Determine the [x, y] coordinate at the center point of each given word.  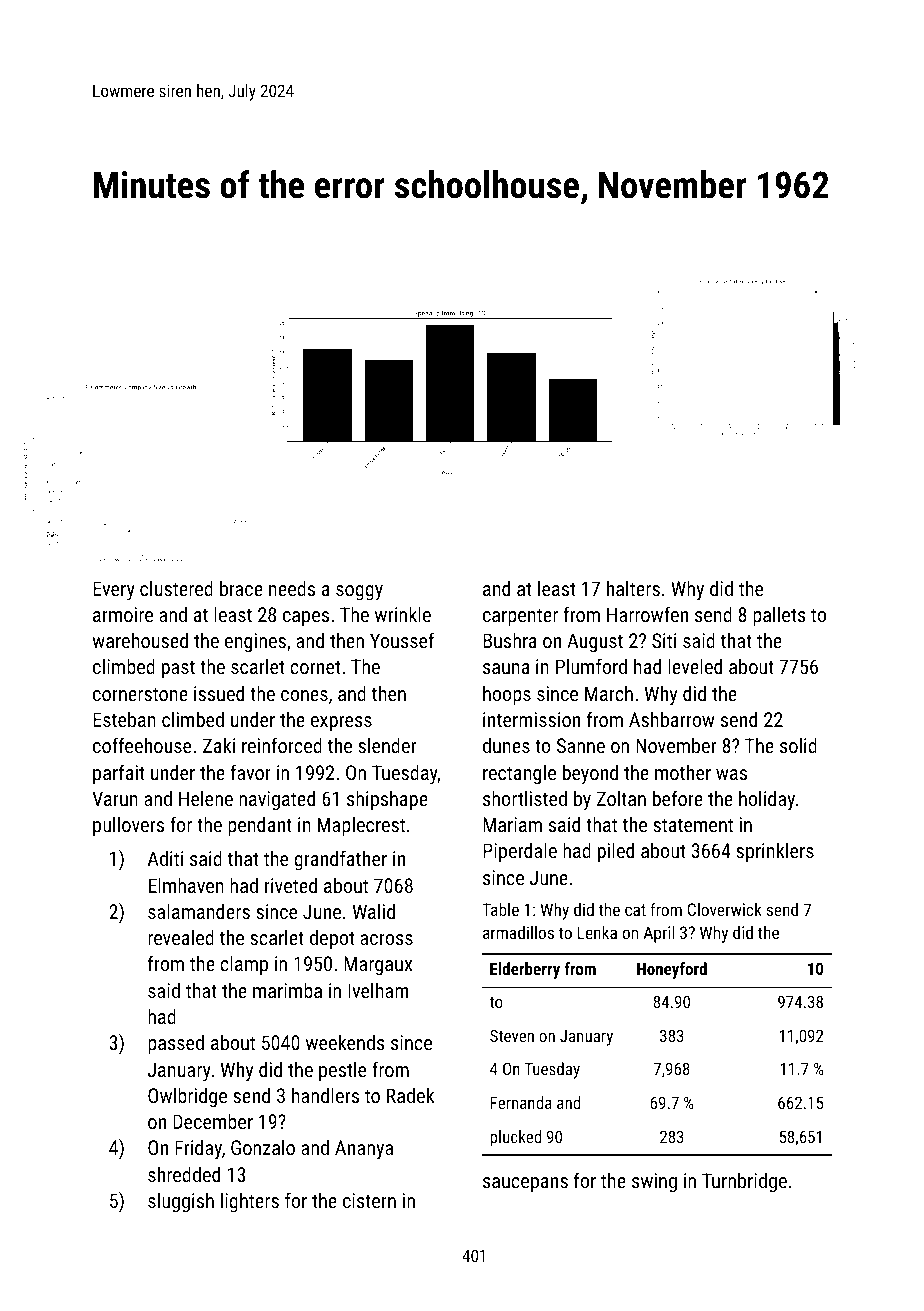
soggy [359, 593]
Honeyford [672, 970]
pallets [779, 616]
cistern [369, 1200]
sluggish [181, 1202]
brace [241, 588]
